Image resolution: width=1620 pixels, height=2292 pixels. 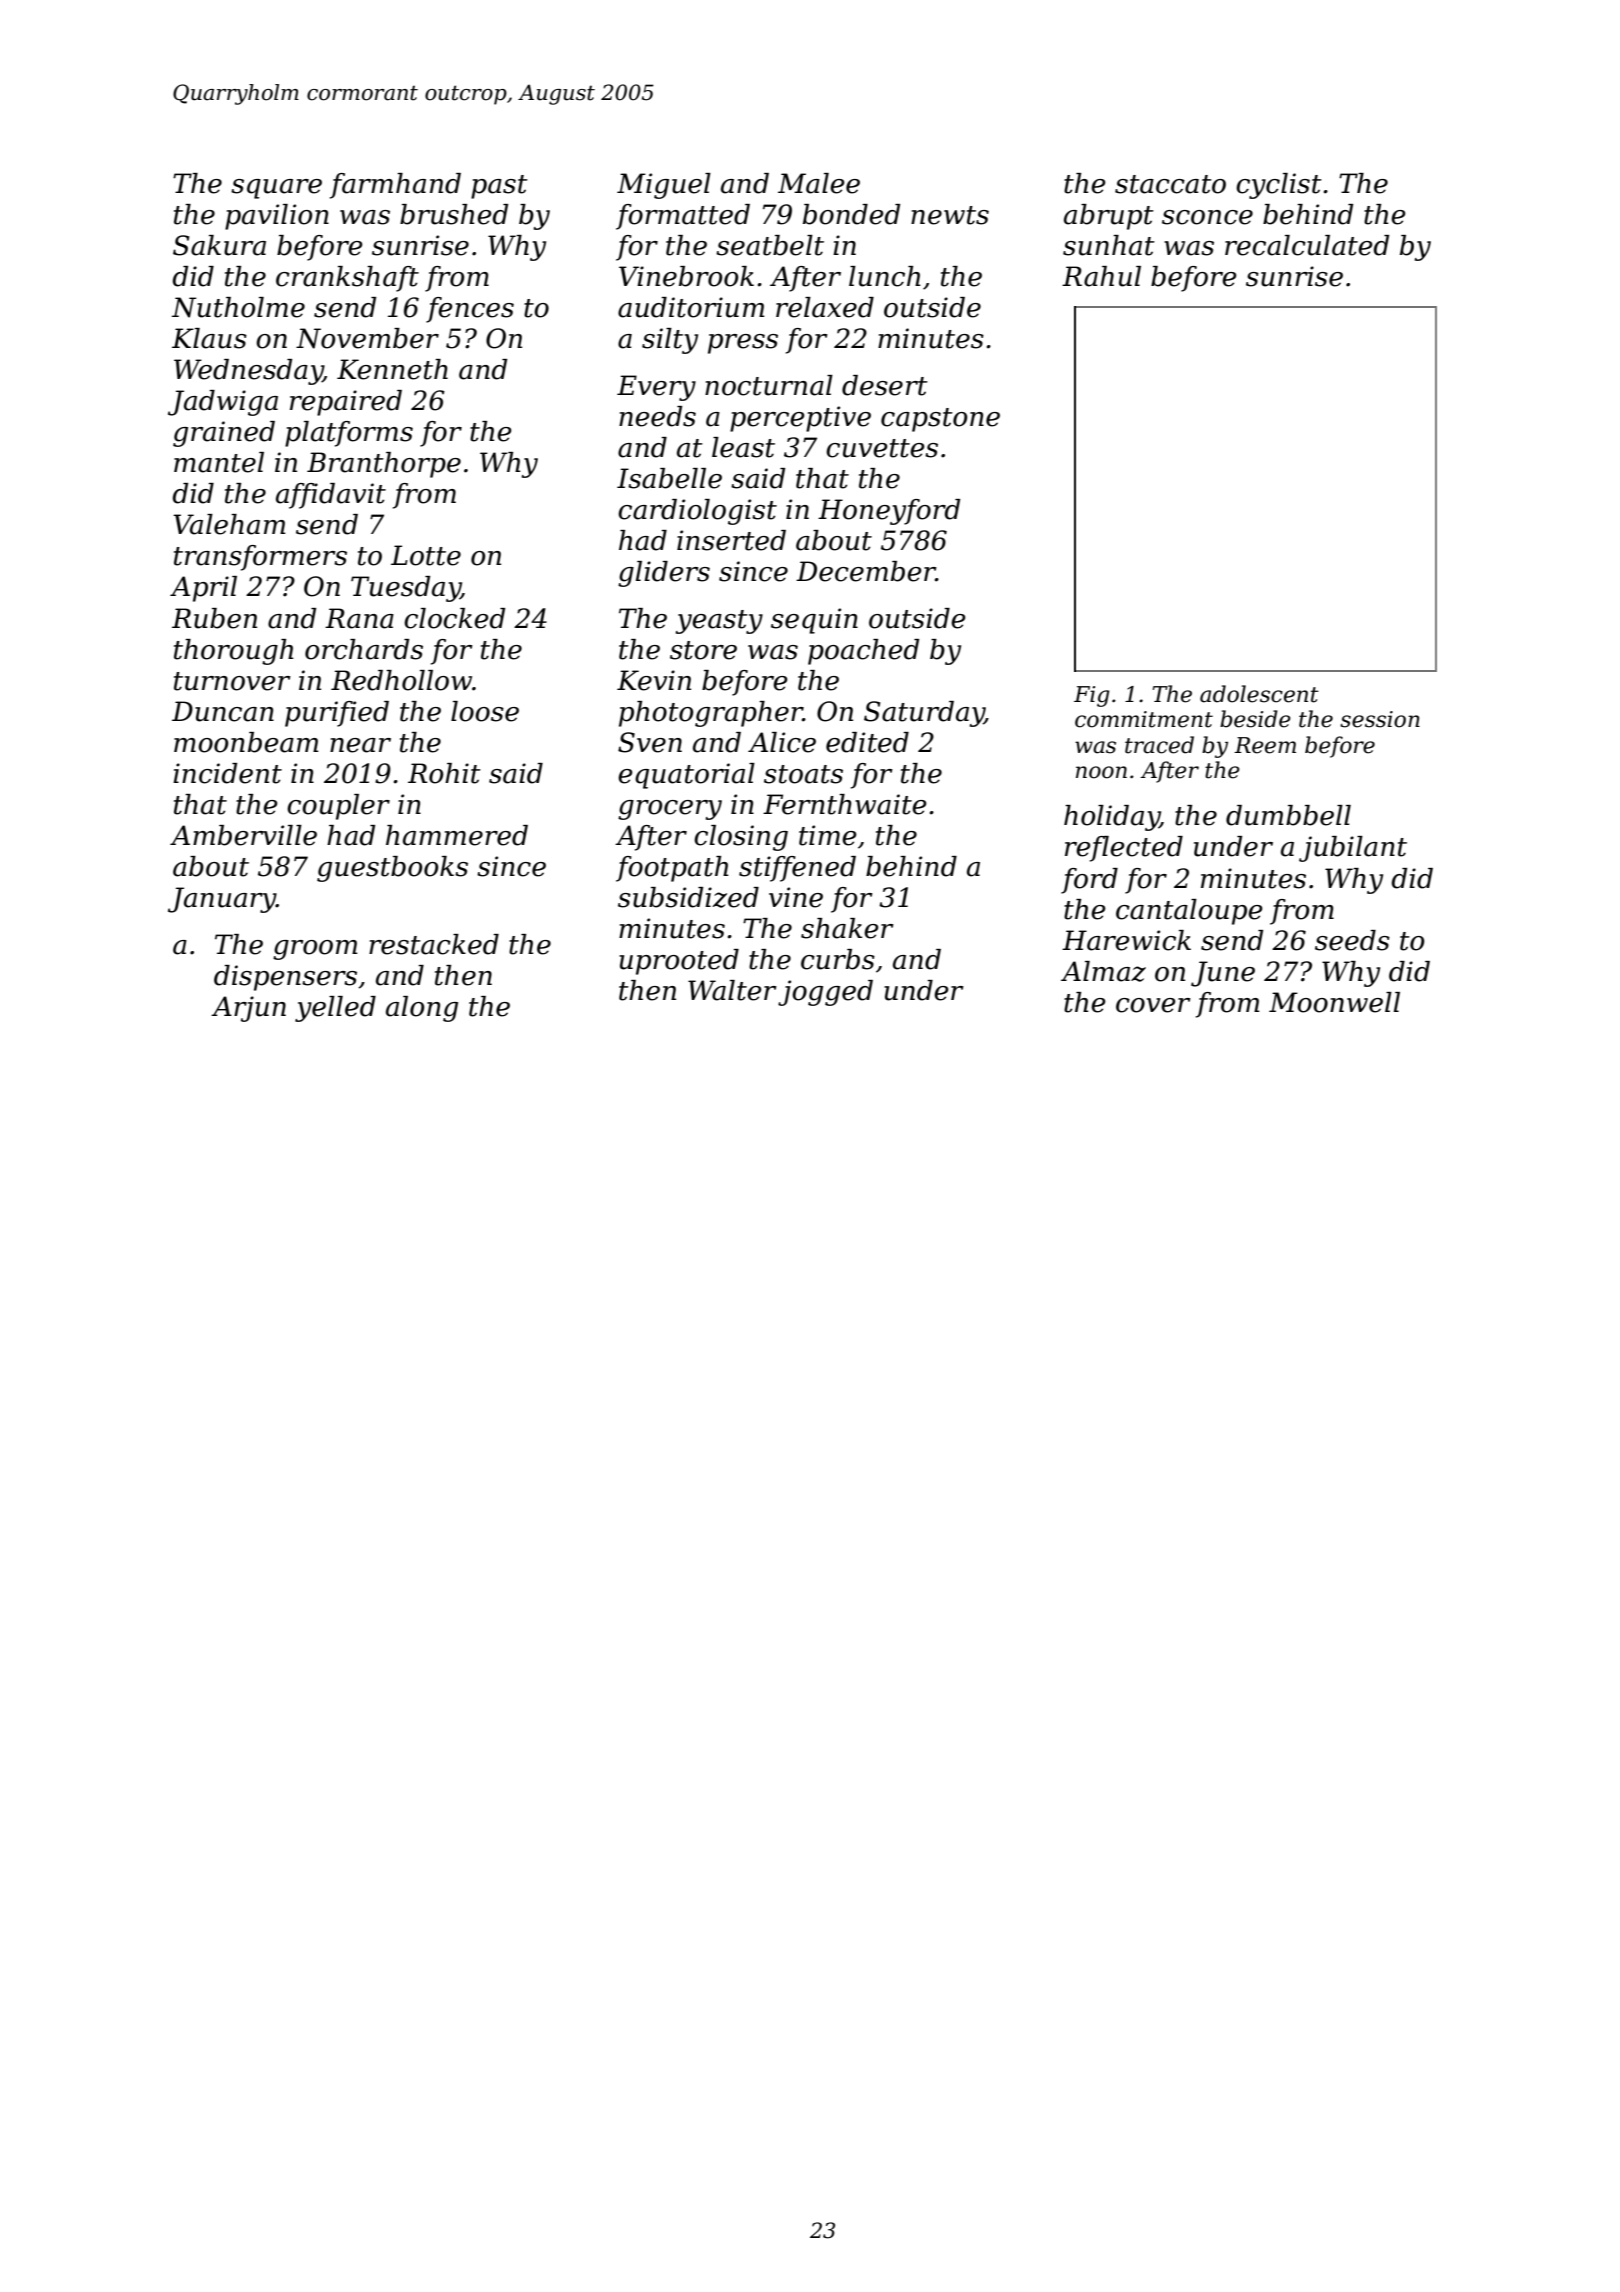 What do you see at coordinates (697, 512) in the document?
I see `cardiologist` at bounding box center [697, 512].
